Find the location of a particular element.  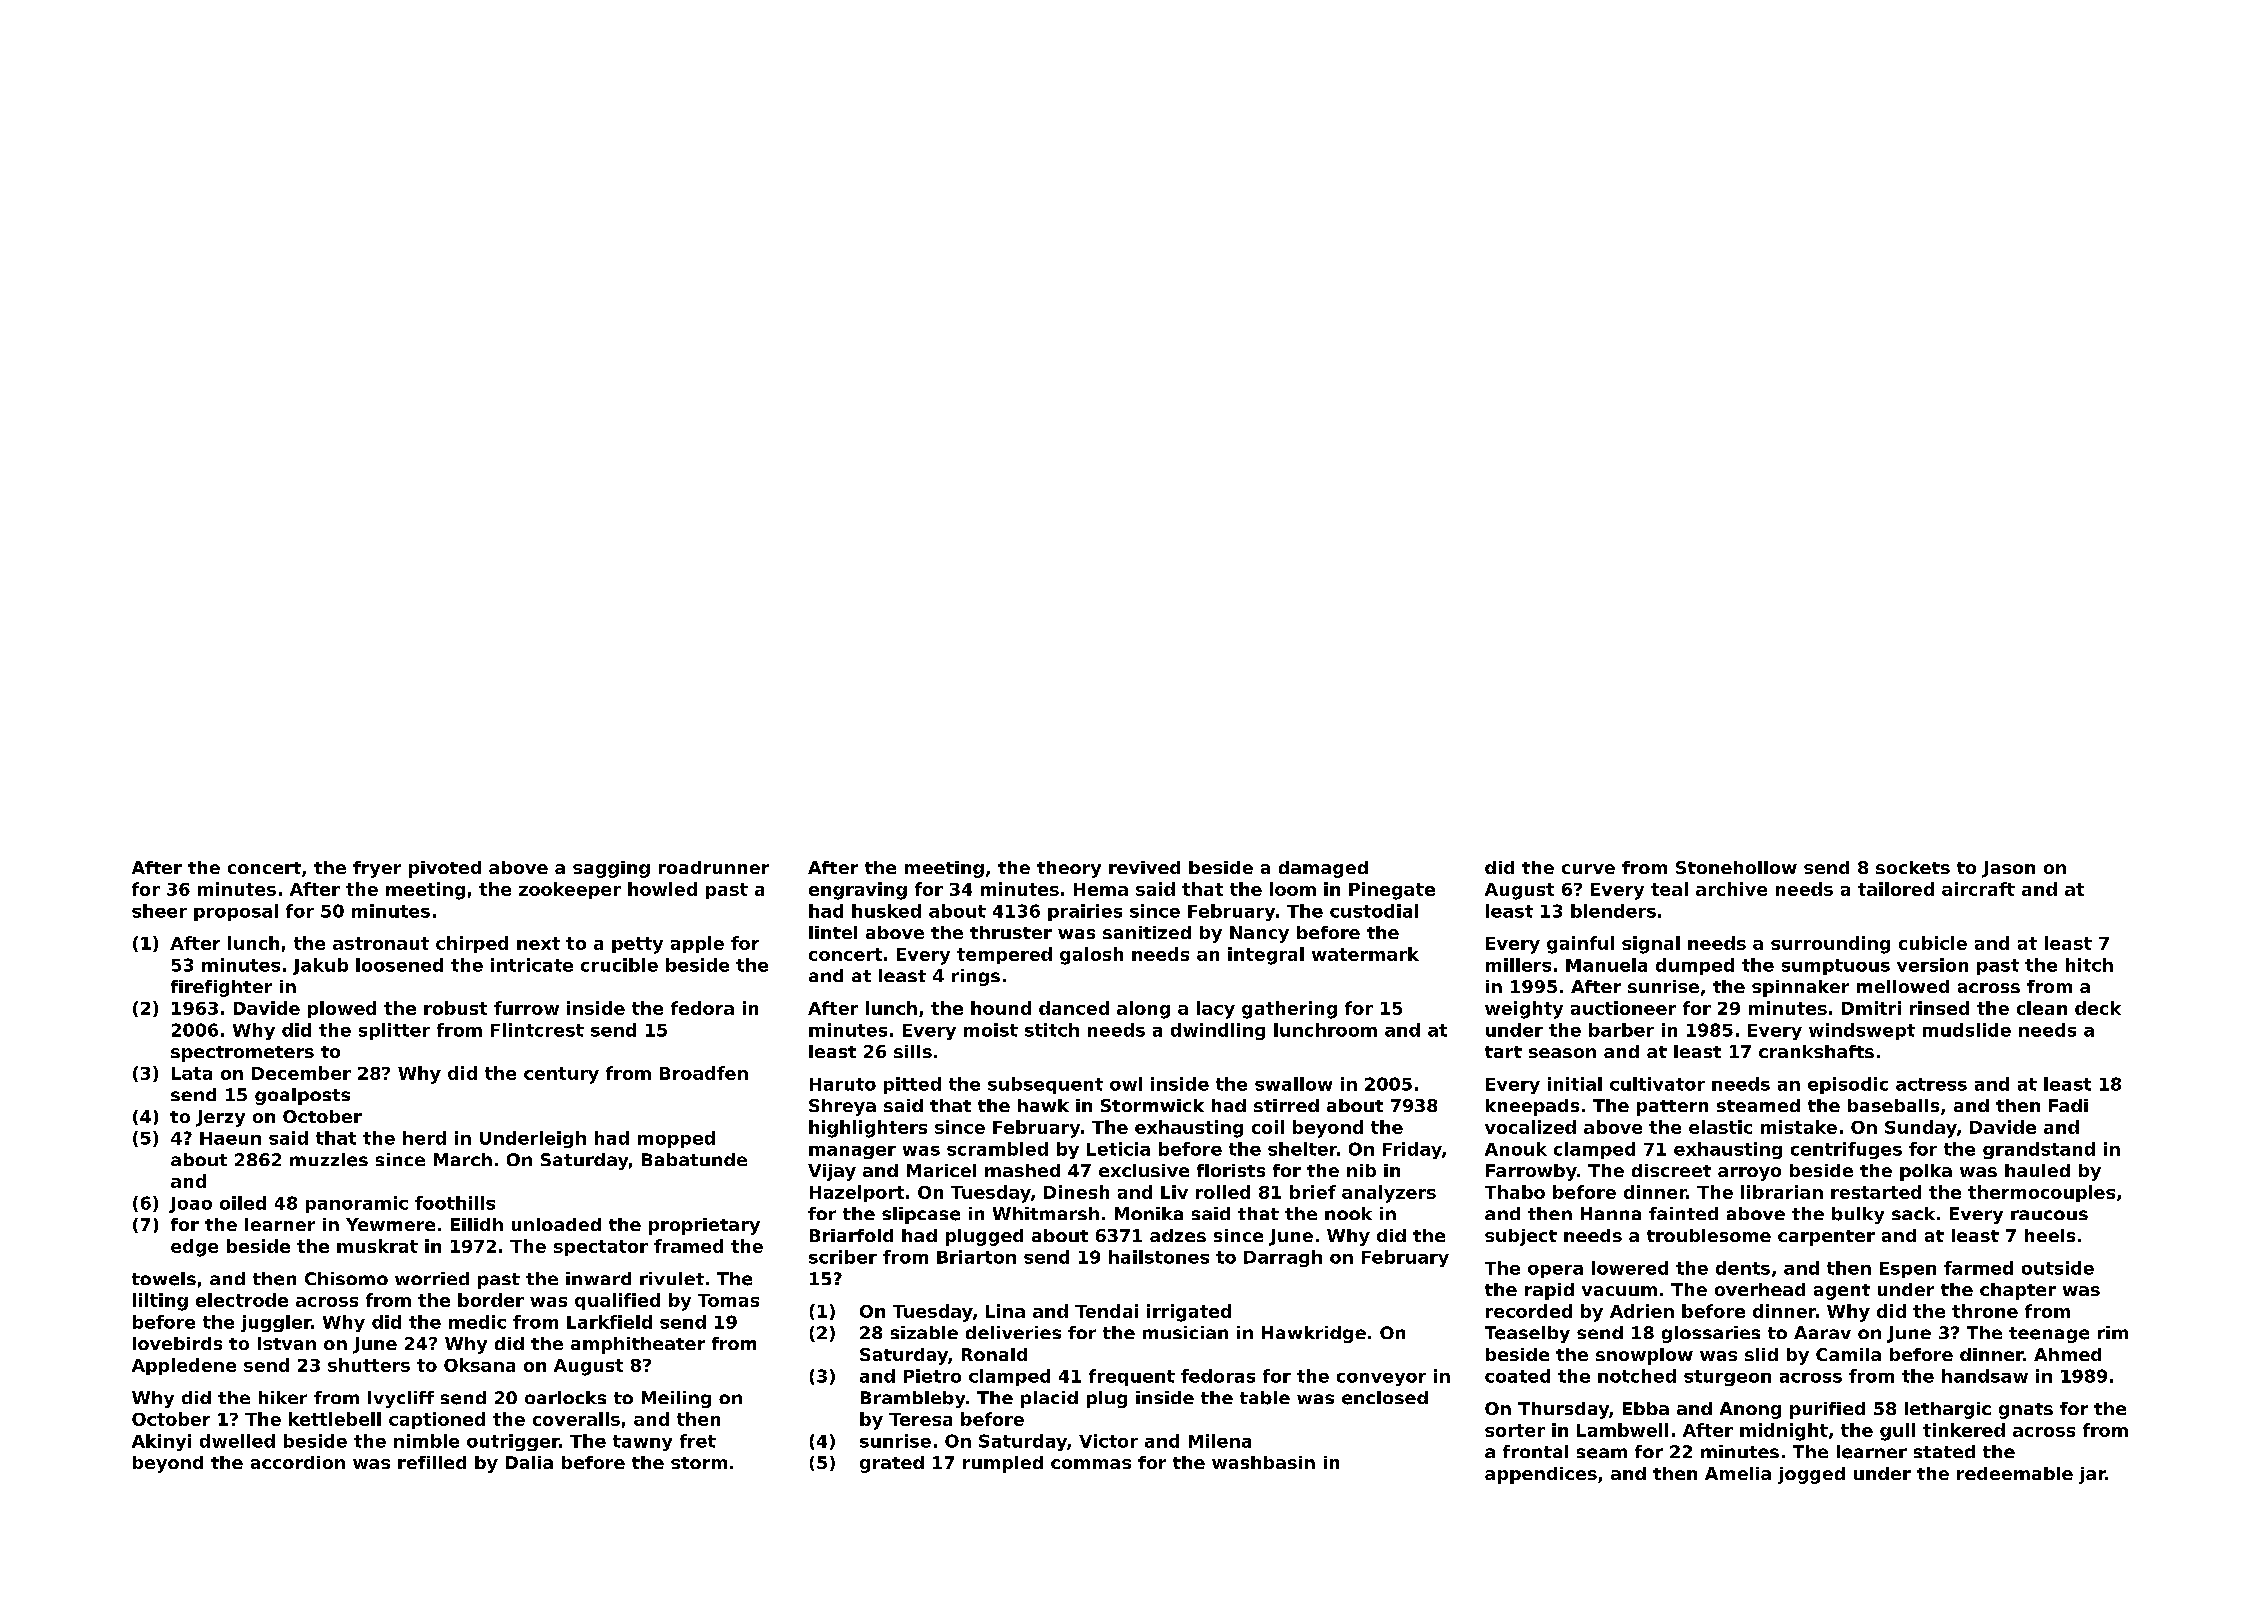

revived is located at coordinates (1144, 867).
